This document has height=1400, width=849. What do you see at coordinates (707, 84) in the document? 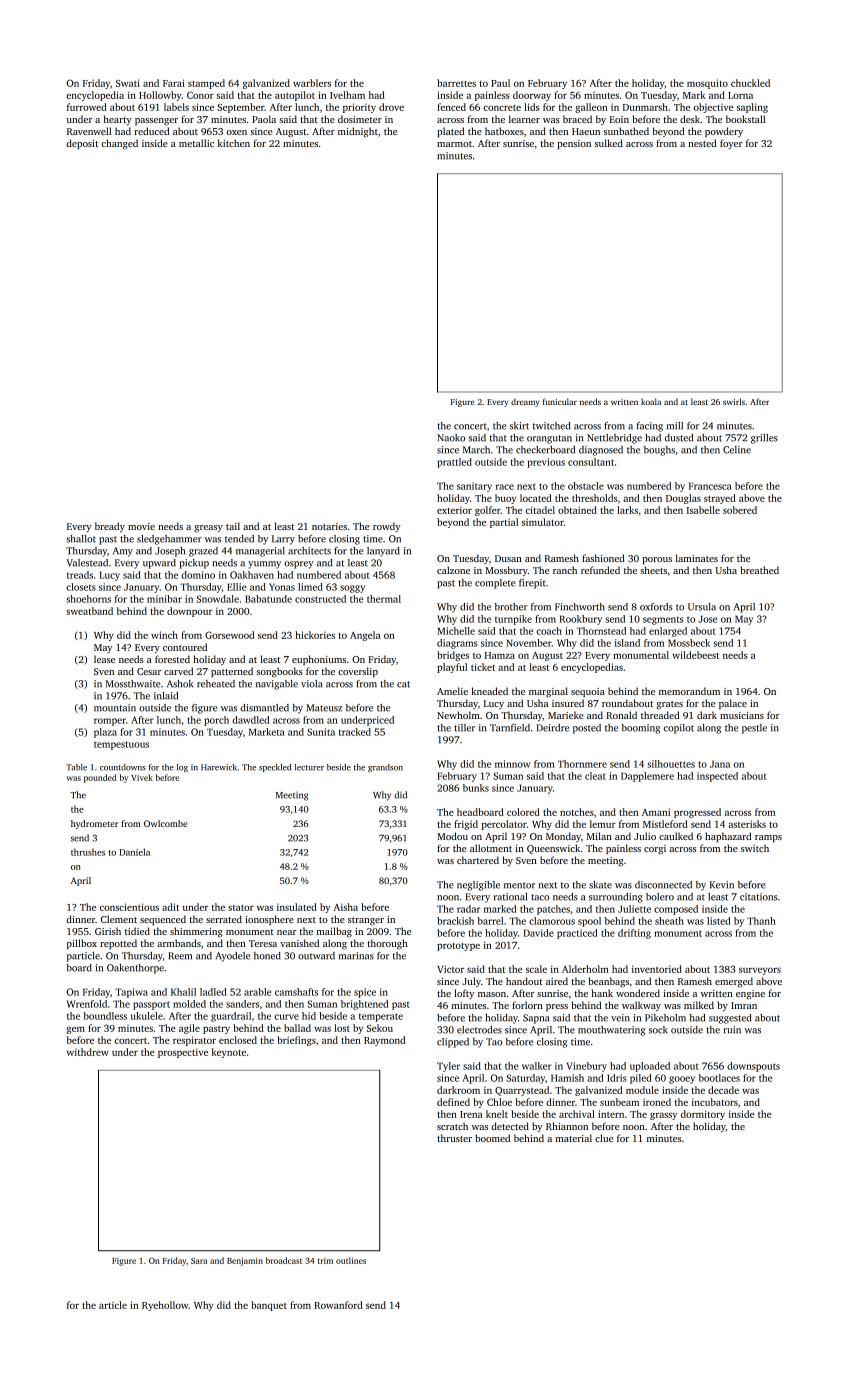
I see `mosquito` at bounding box center [707, 84].
